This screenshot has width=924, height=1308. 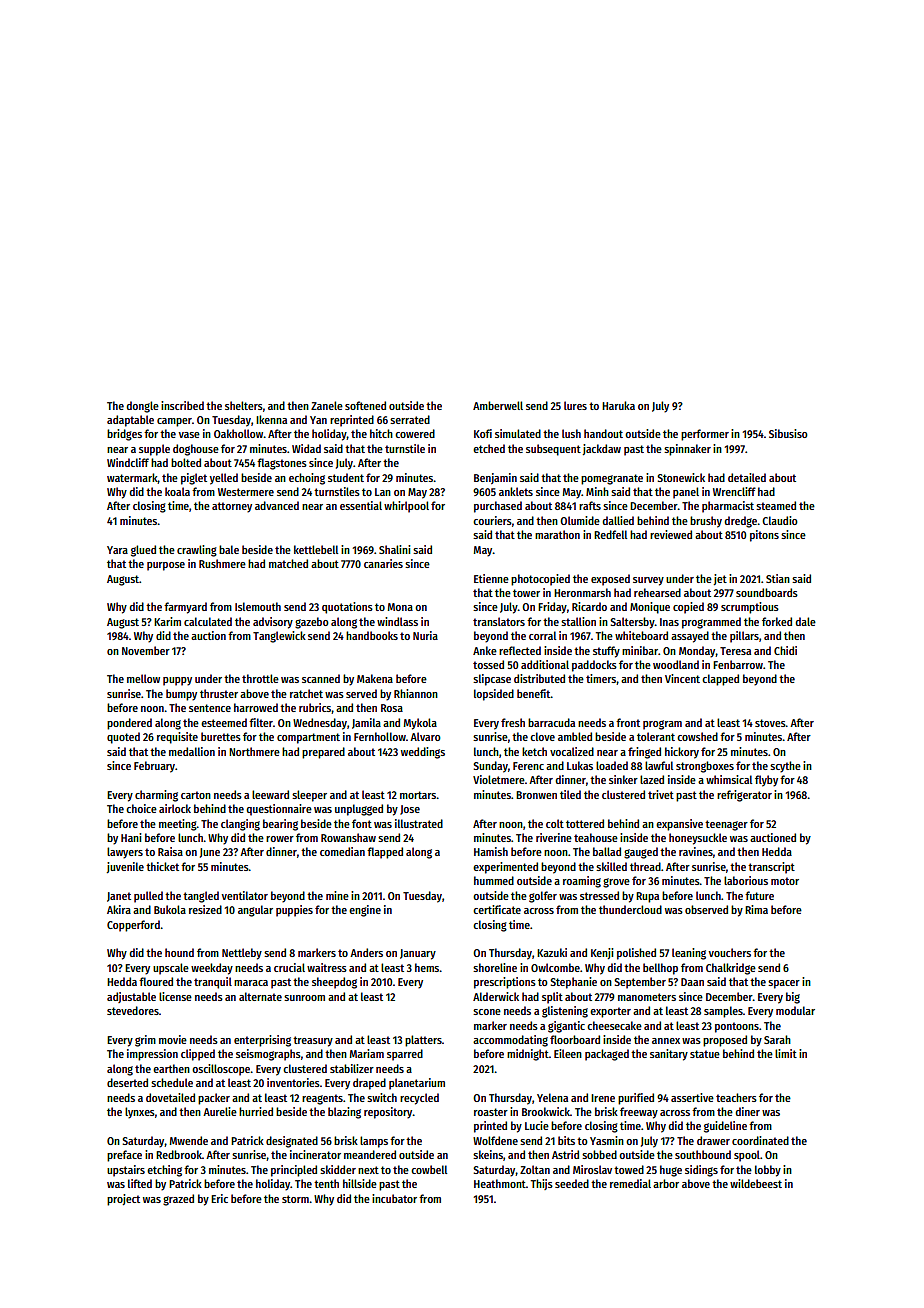 I want to click on project, so click(x=123, y=1200).
